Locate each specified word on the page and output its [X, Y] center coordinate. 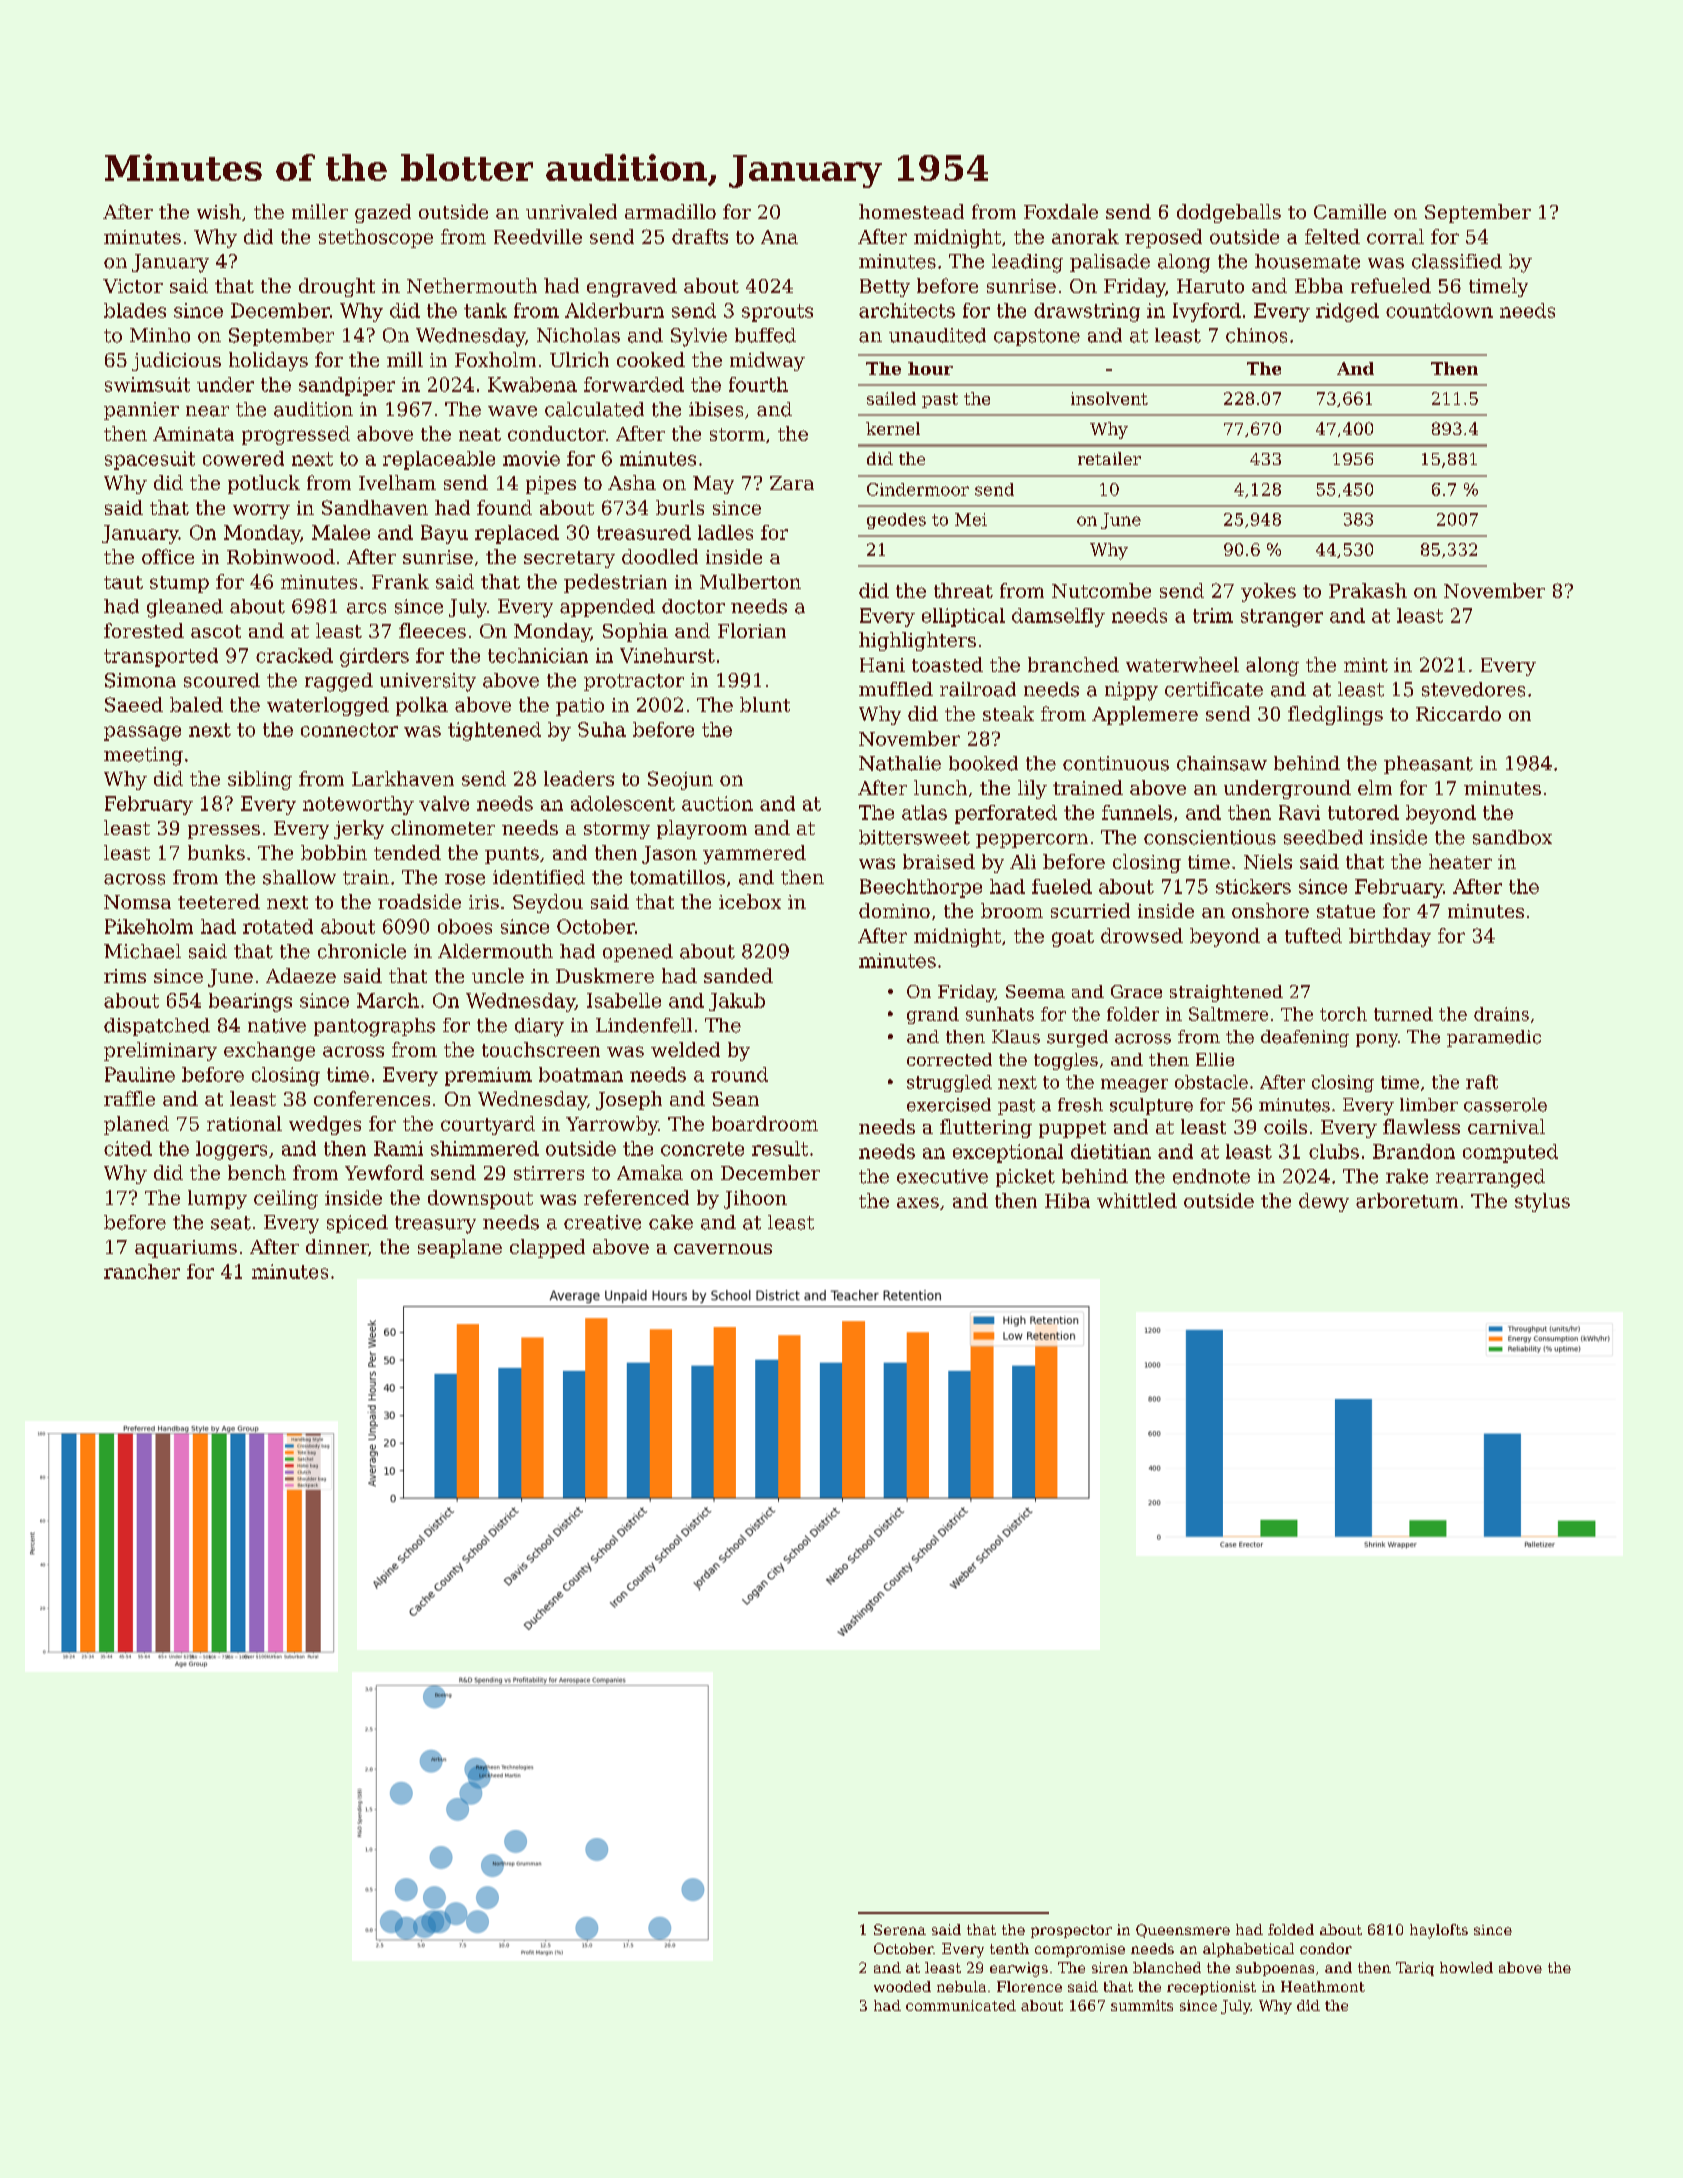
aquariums [186, 1249]
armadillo [670, 211]
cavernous [723, 1249]
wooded [902, 1986]
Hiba [1067, 1200]
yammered [754, 854]
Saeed [134, 704]
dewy [1324, 1202]
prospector [1071, 1931]
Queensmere [1183, 1931]
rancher [142, 1271]
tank [485, 310]
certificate [1214, 689]
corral [1395, 236]
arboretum [1407, 1200]
